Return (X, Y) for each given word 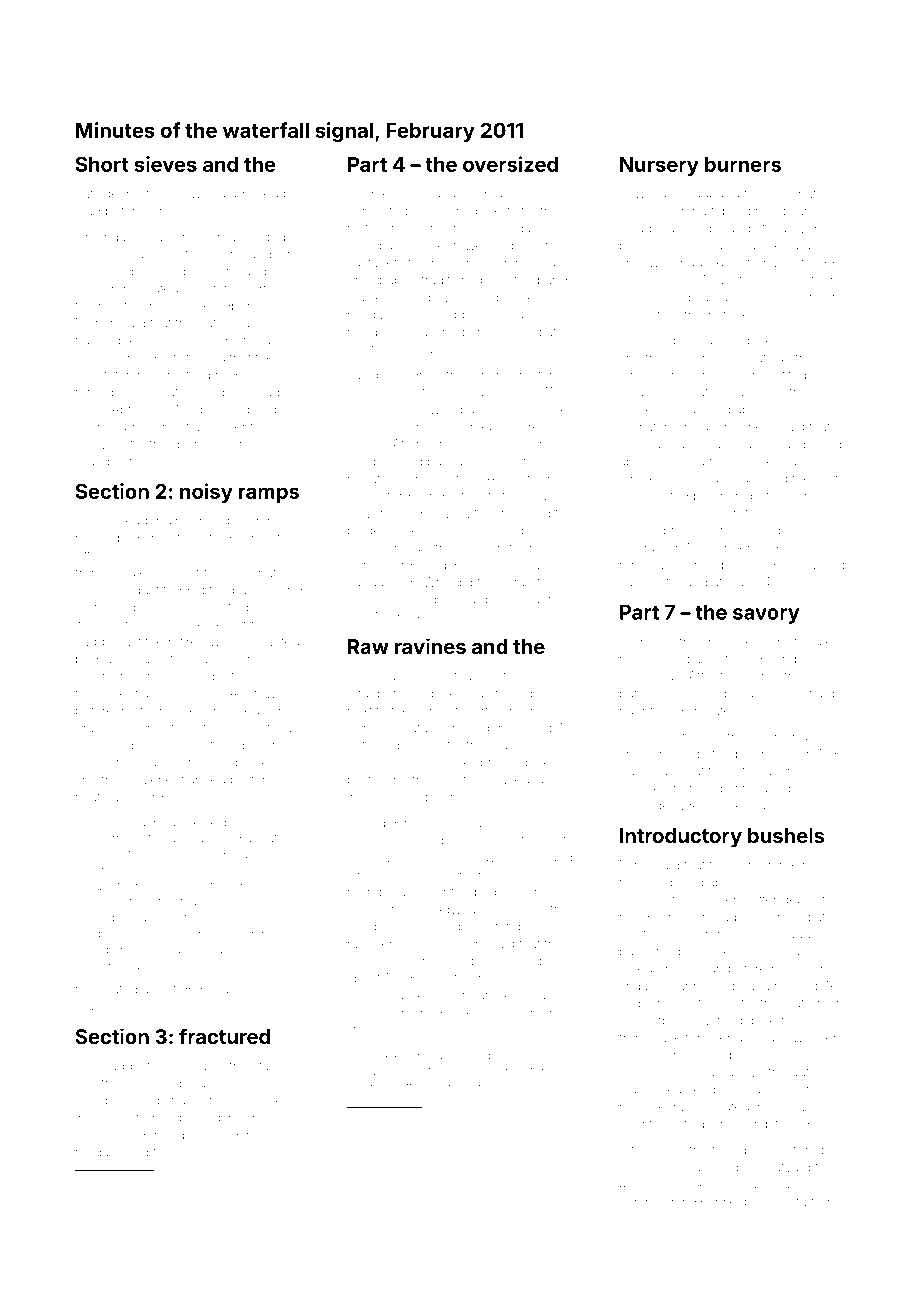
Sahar (443, 193)
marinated (214, 838)
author (810, 1072)
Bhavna (153, 1180)
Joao (155, 237)
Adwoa (454, 909)
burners (743, 164)
